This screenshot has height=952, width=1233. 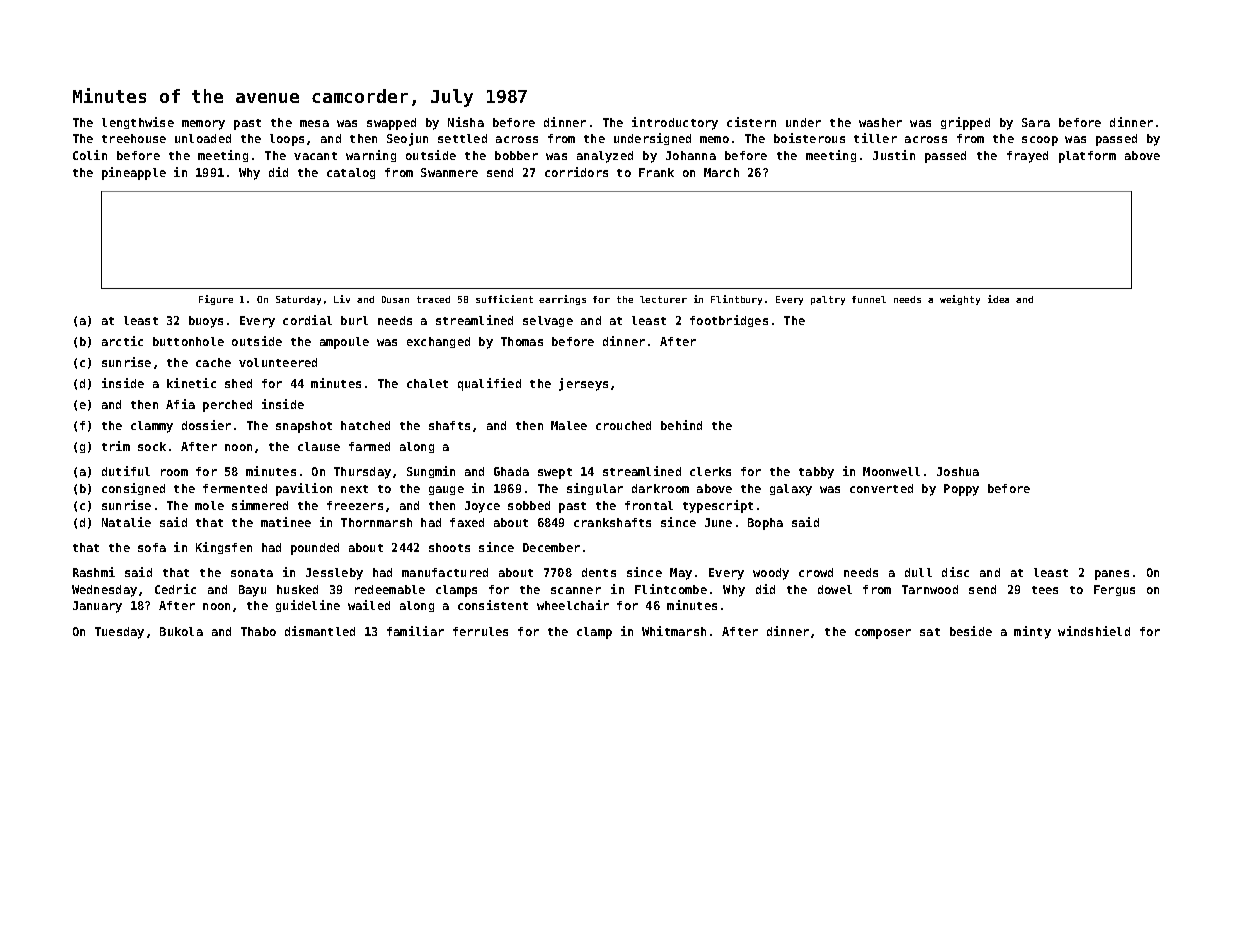 I want to click on shed, so click(x=238, y=383).
